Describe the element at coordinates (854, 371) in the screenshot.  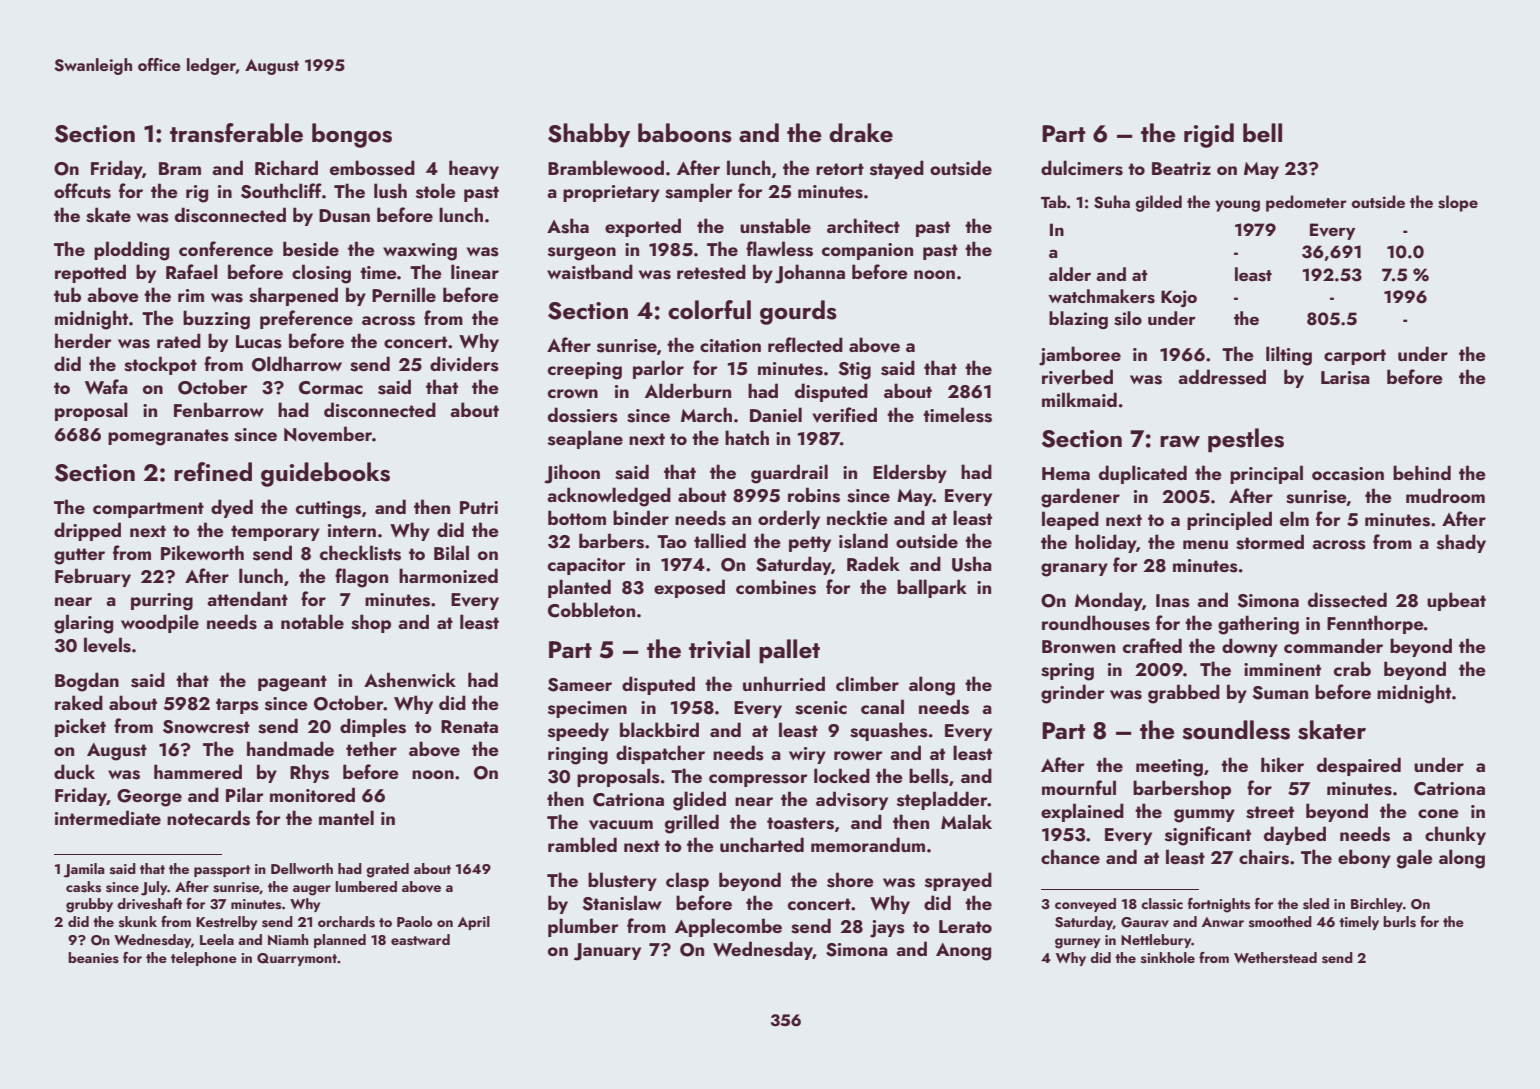
I see `Stig` at that location.
